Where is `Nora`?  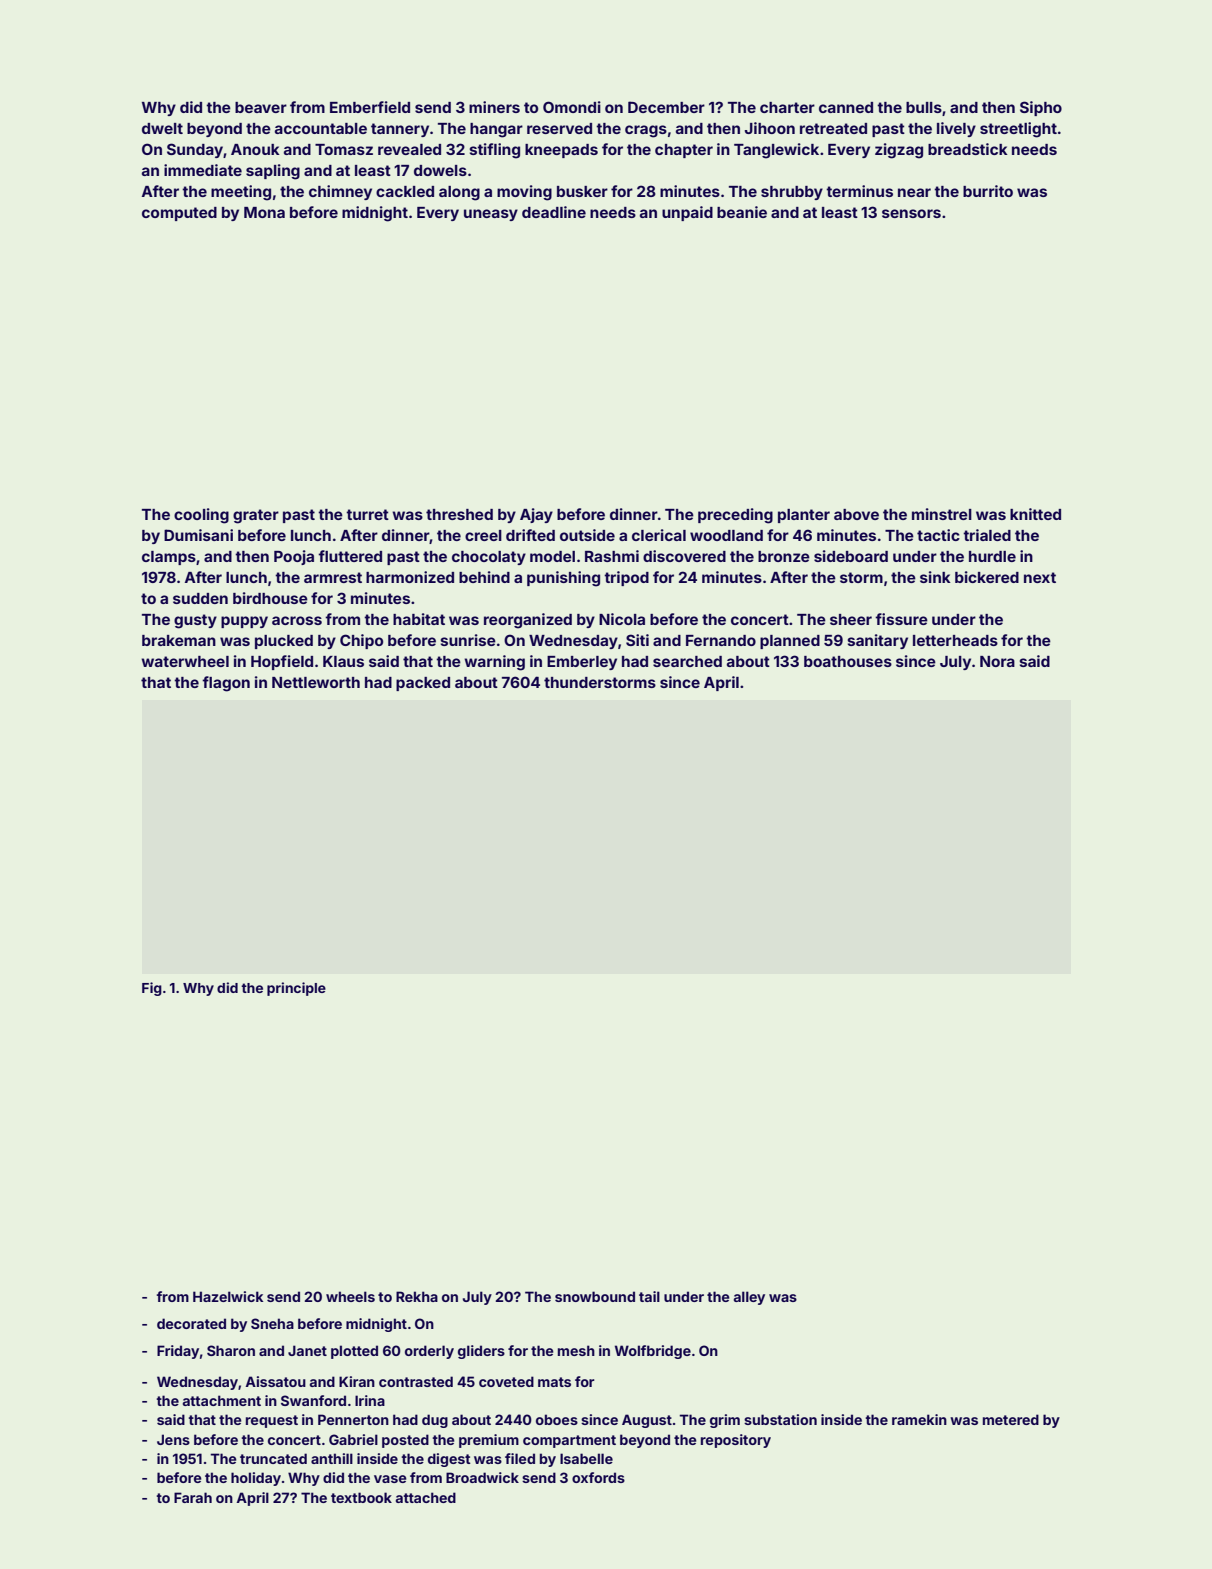 Nora is located at coordinates (997, 661).
